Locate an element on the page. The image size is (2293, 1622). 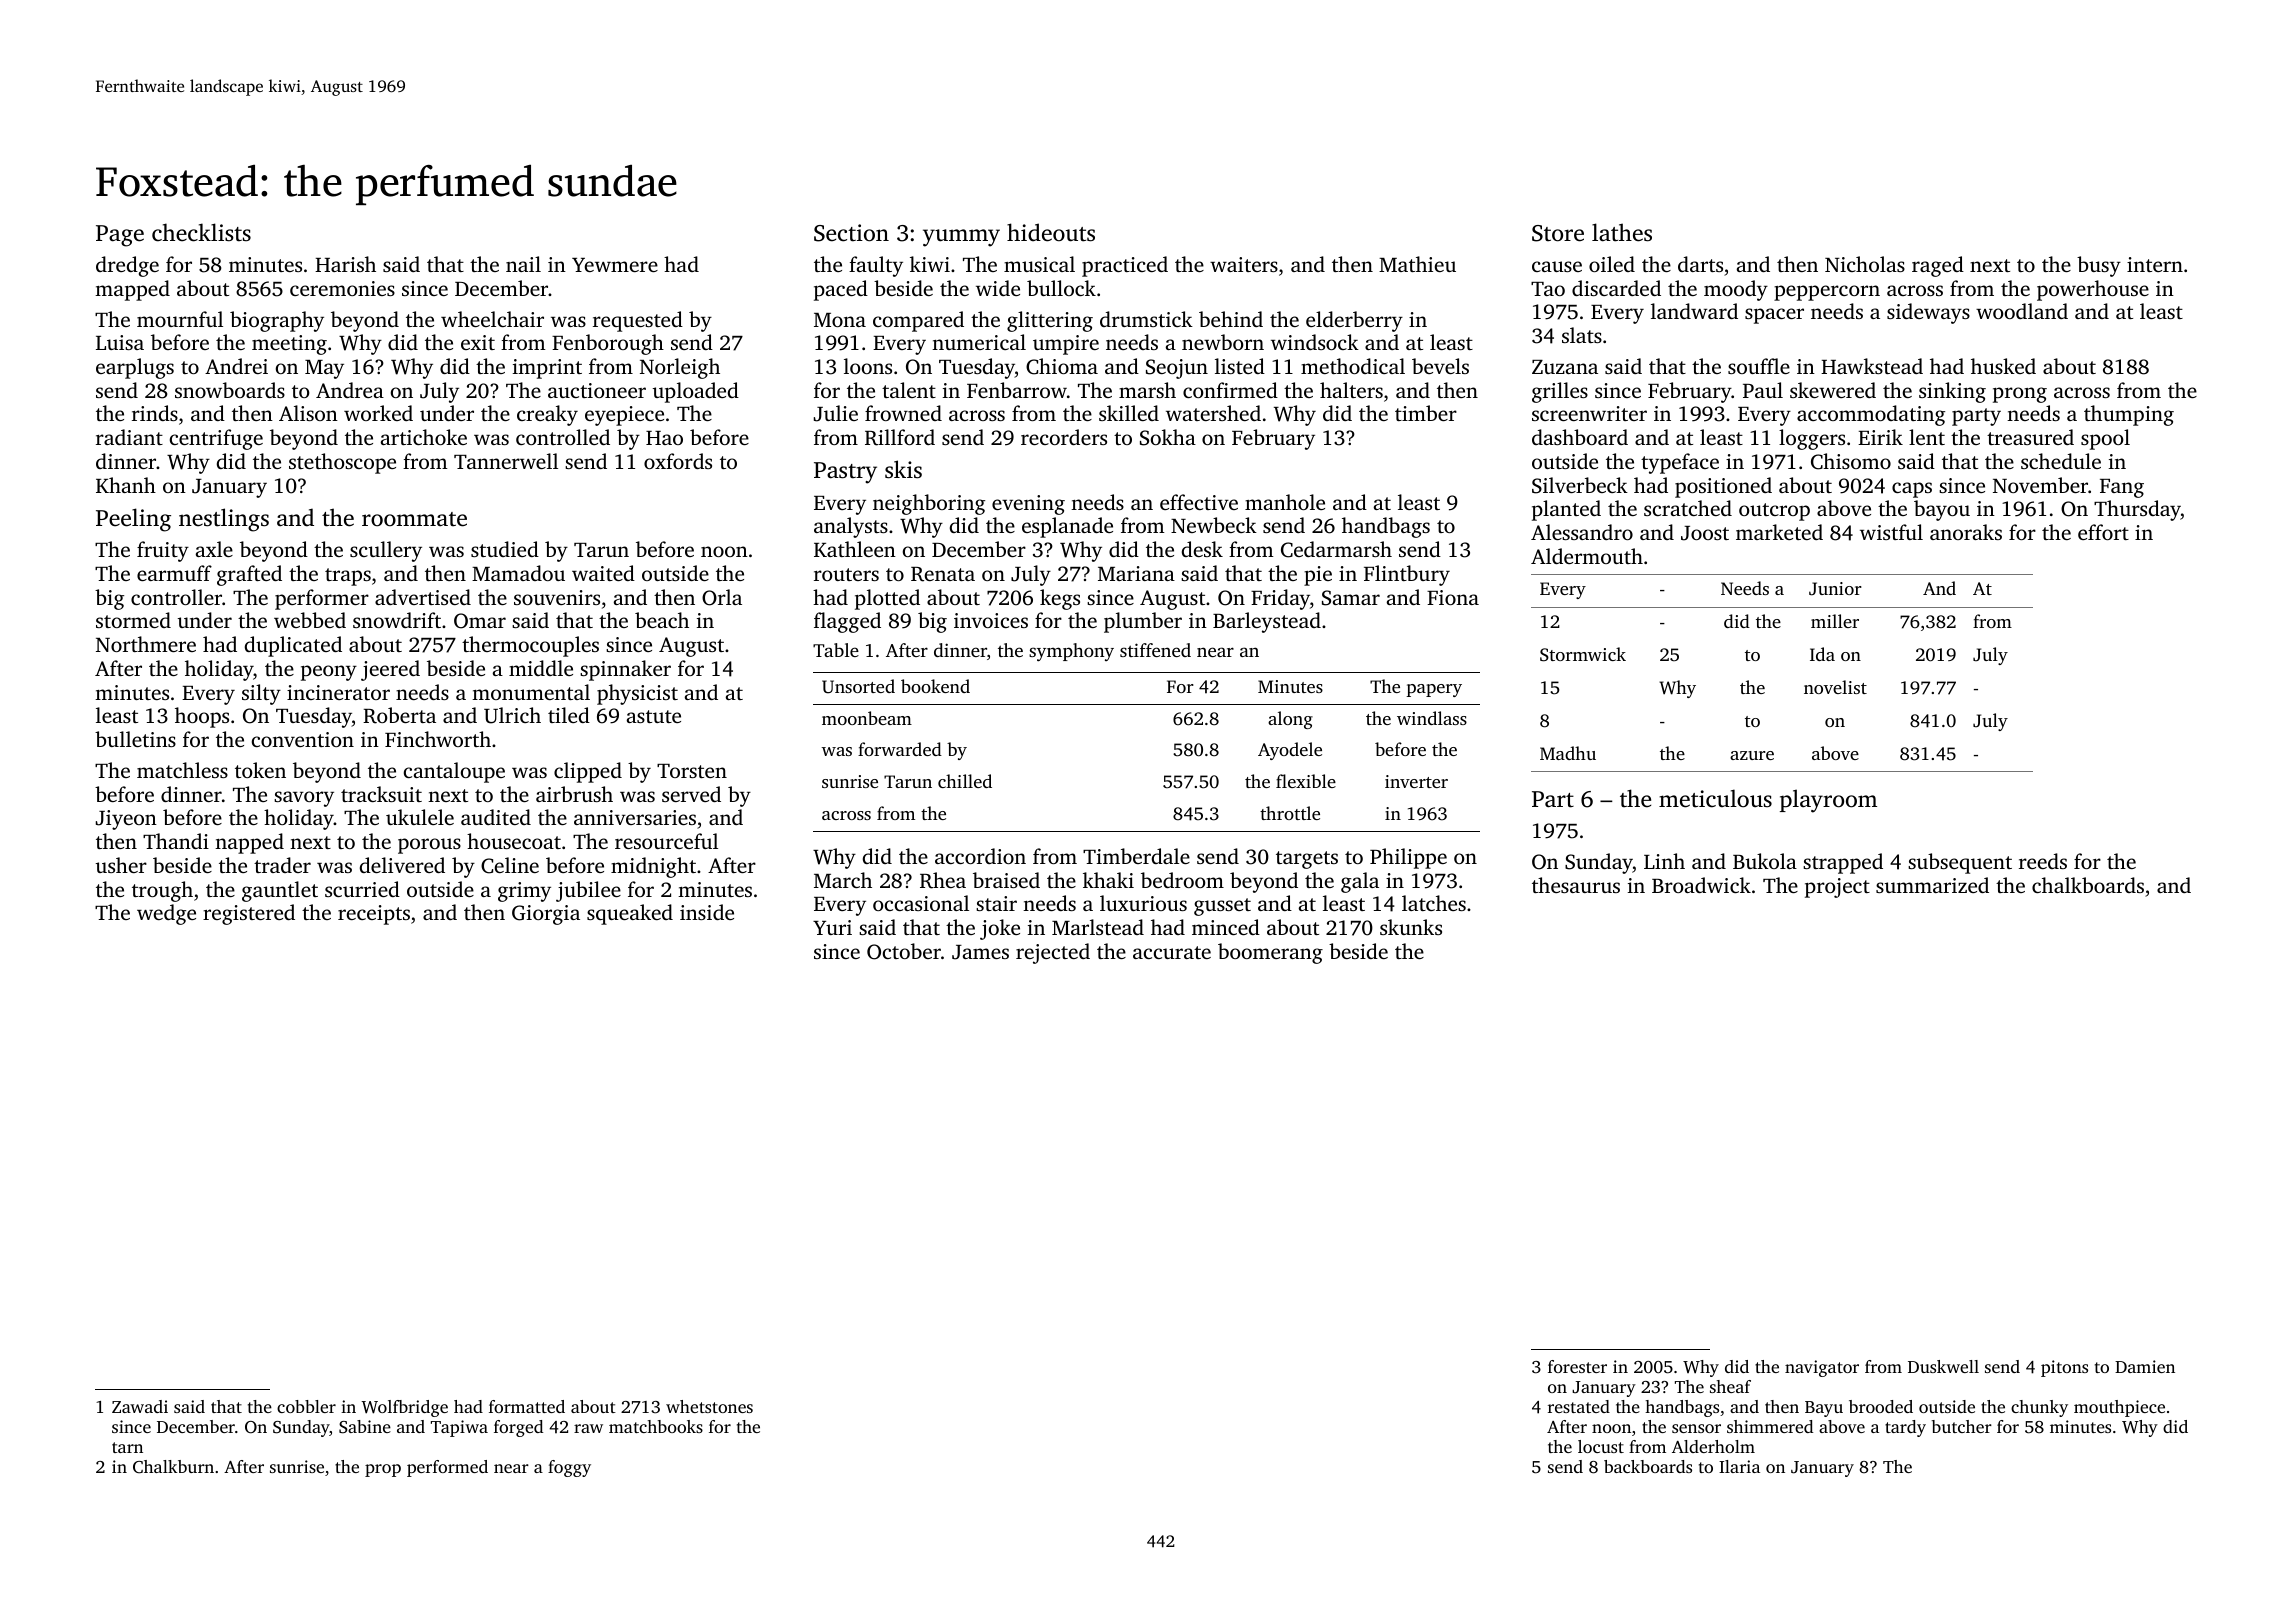
musical is located at coordinates (1039, 264).
